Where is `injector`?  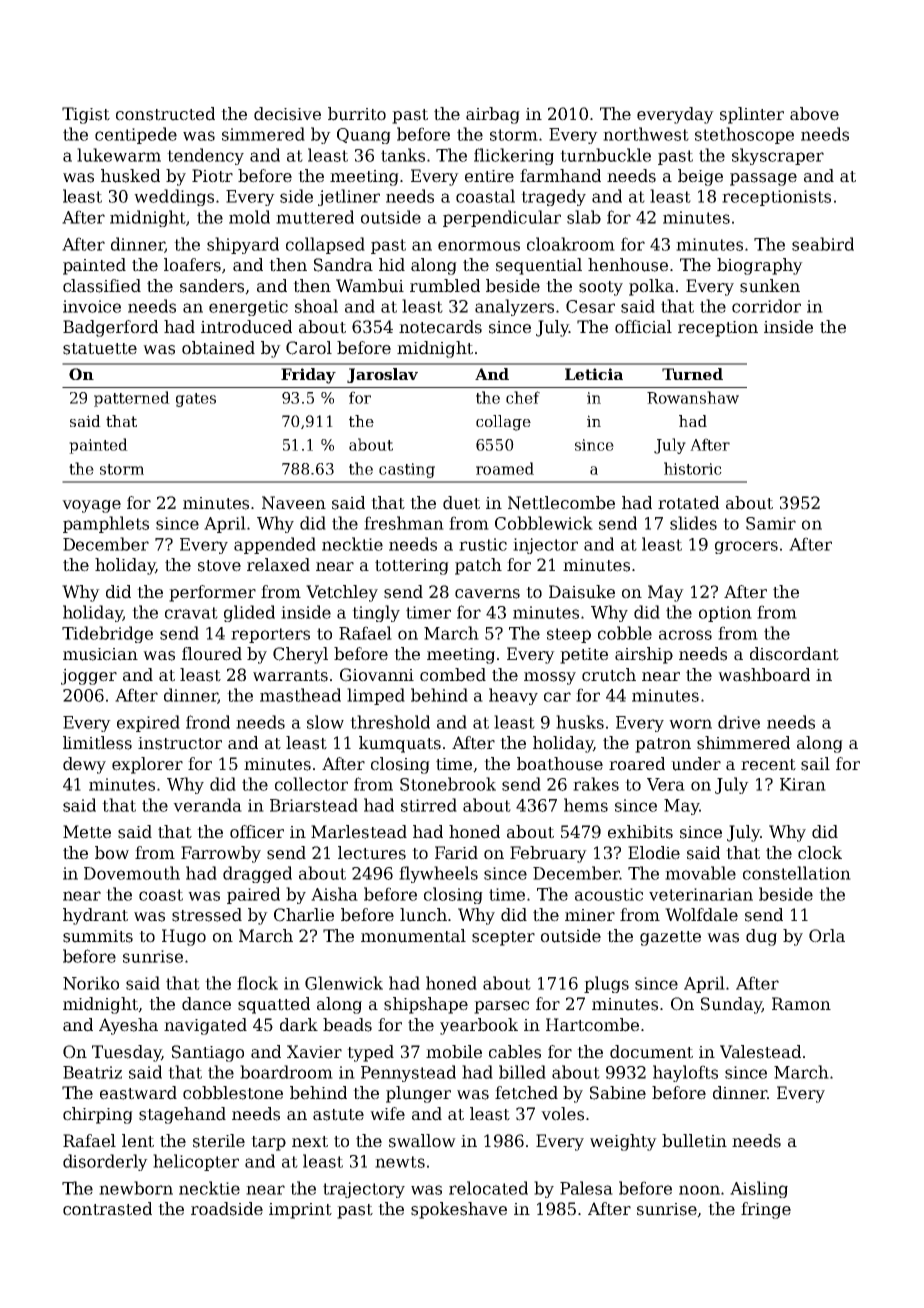
injector is located at coordinates (545, 546).
